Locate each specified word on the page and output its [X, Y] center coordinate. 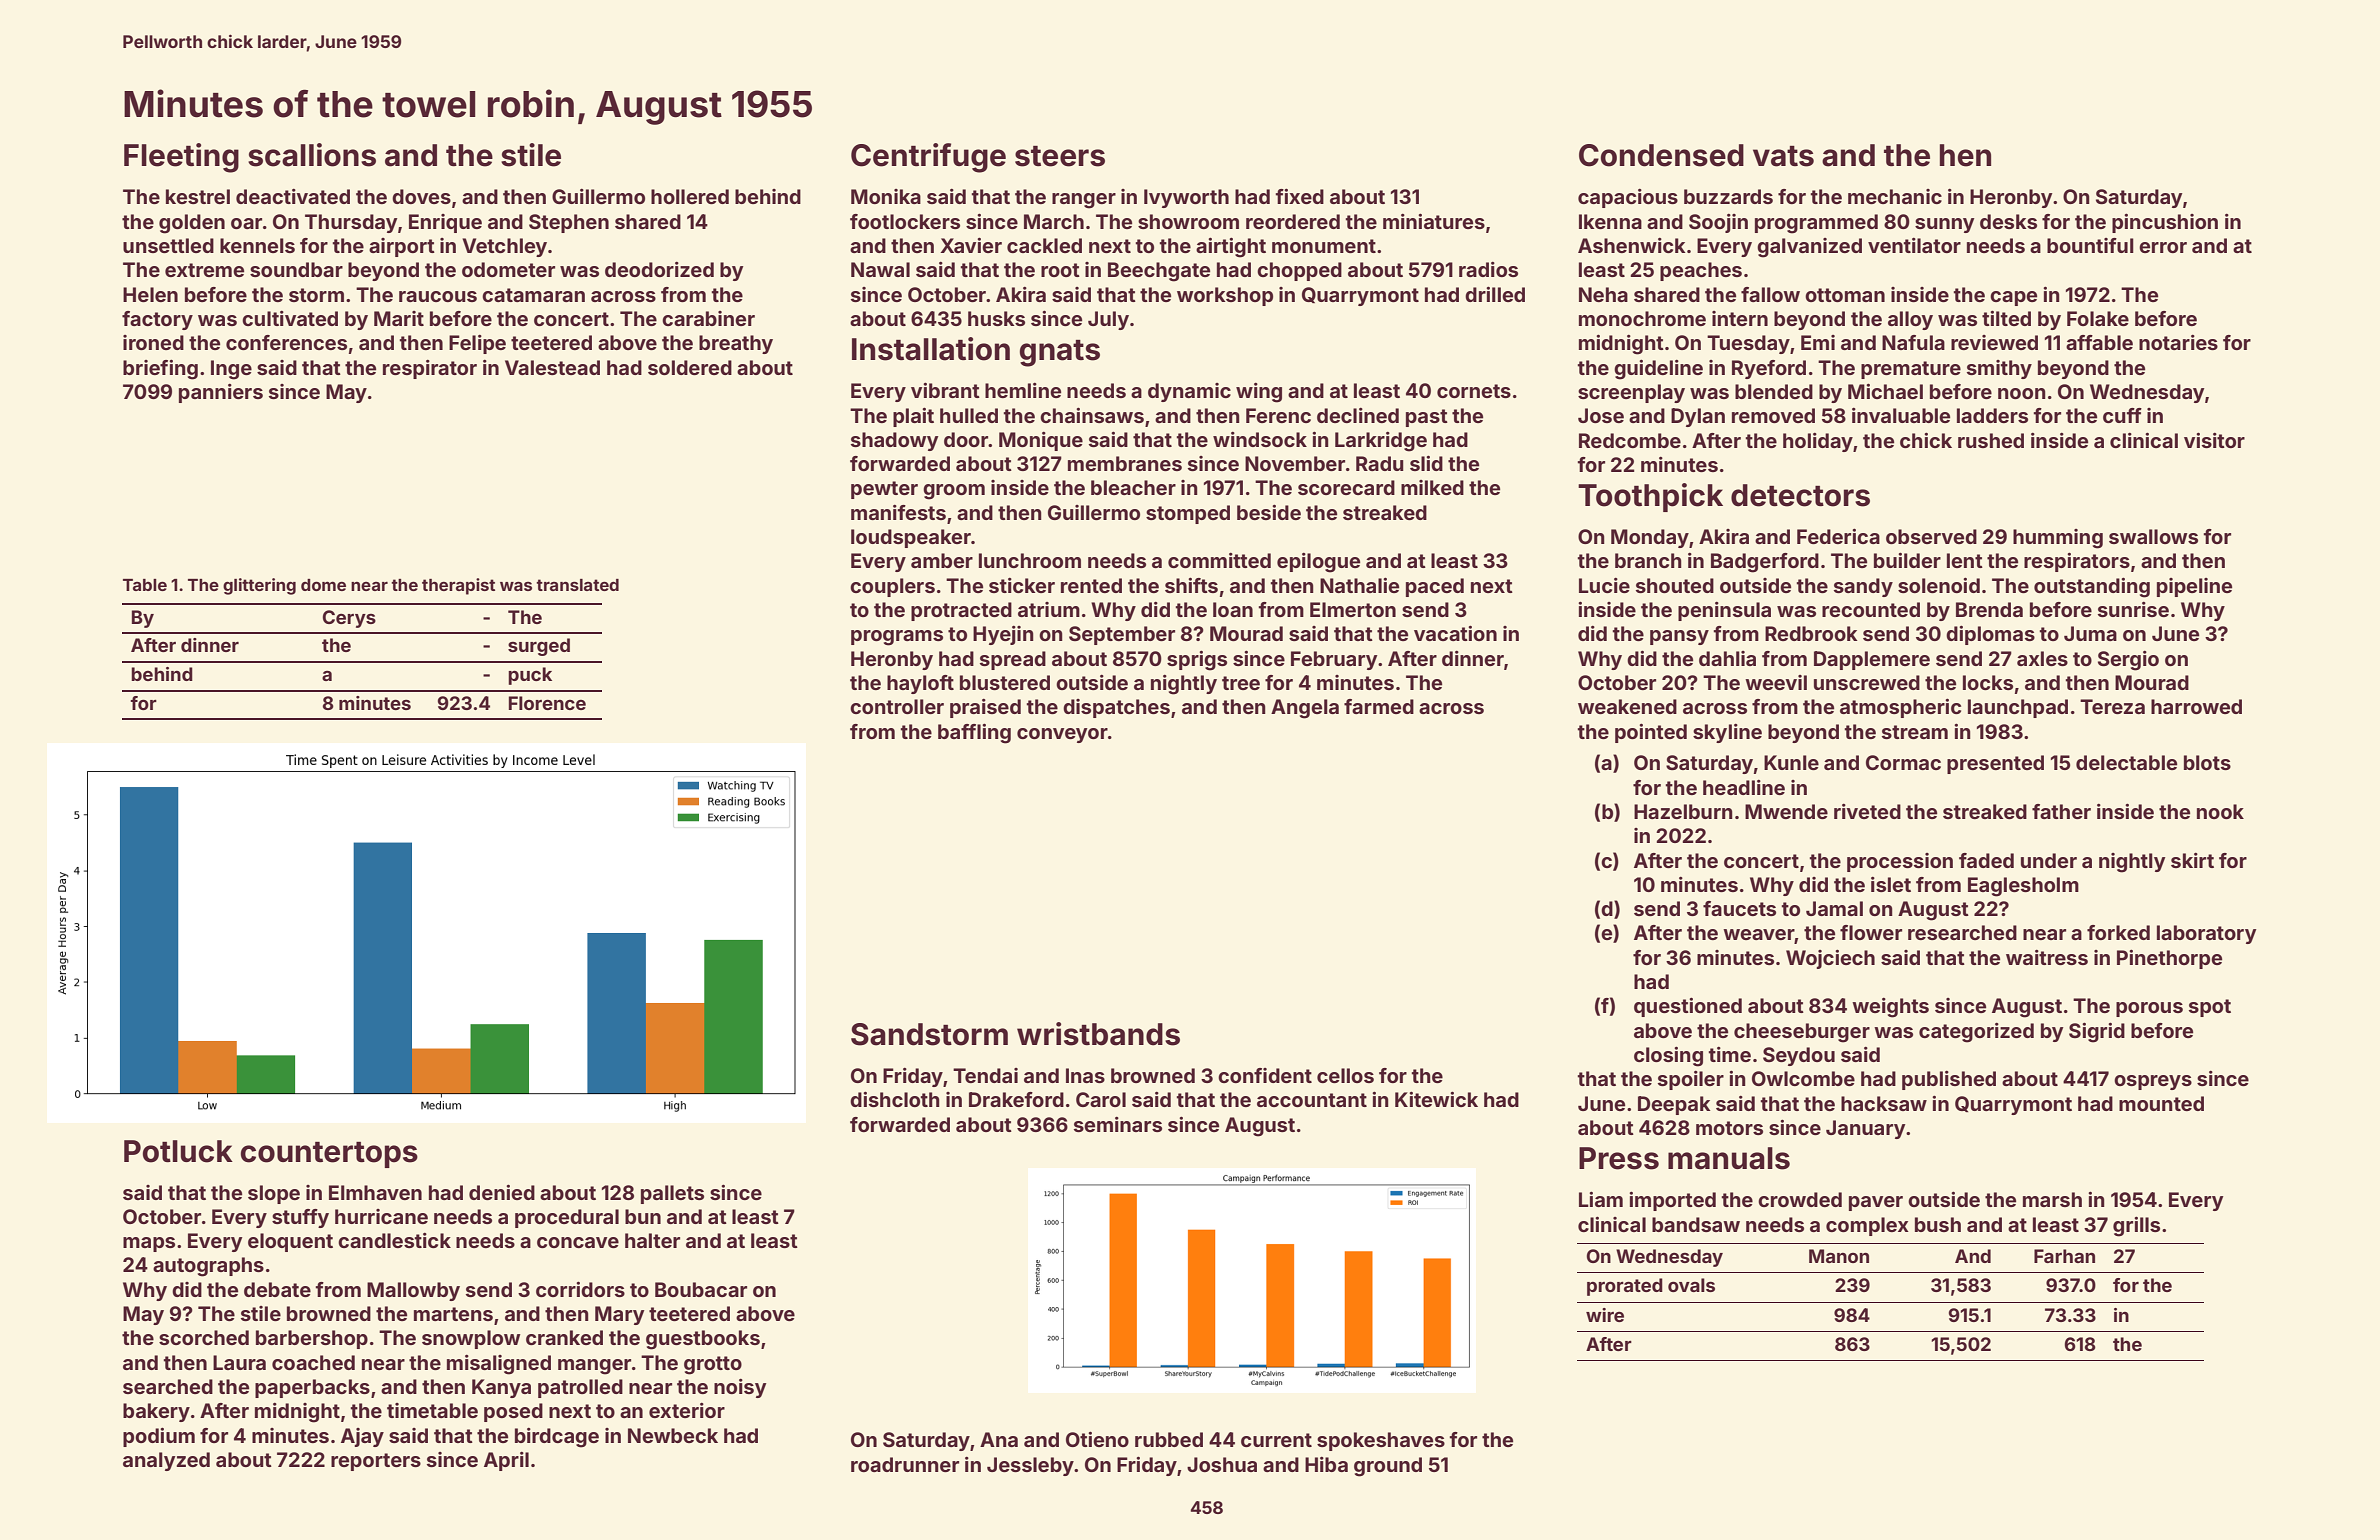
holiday [1818, 442]
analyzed [166, 1461]
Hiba [1326, 1464]
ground [1388, 1467]
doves [421, 196]
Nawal [880, 269]
